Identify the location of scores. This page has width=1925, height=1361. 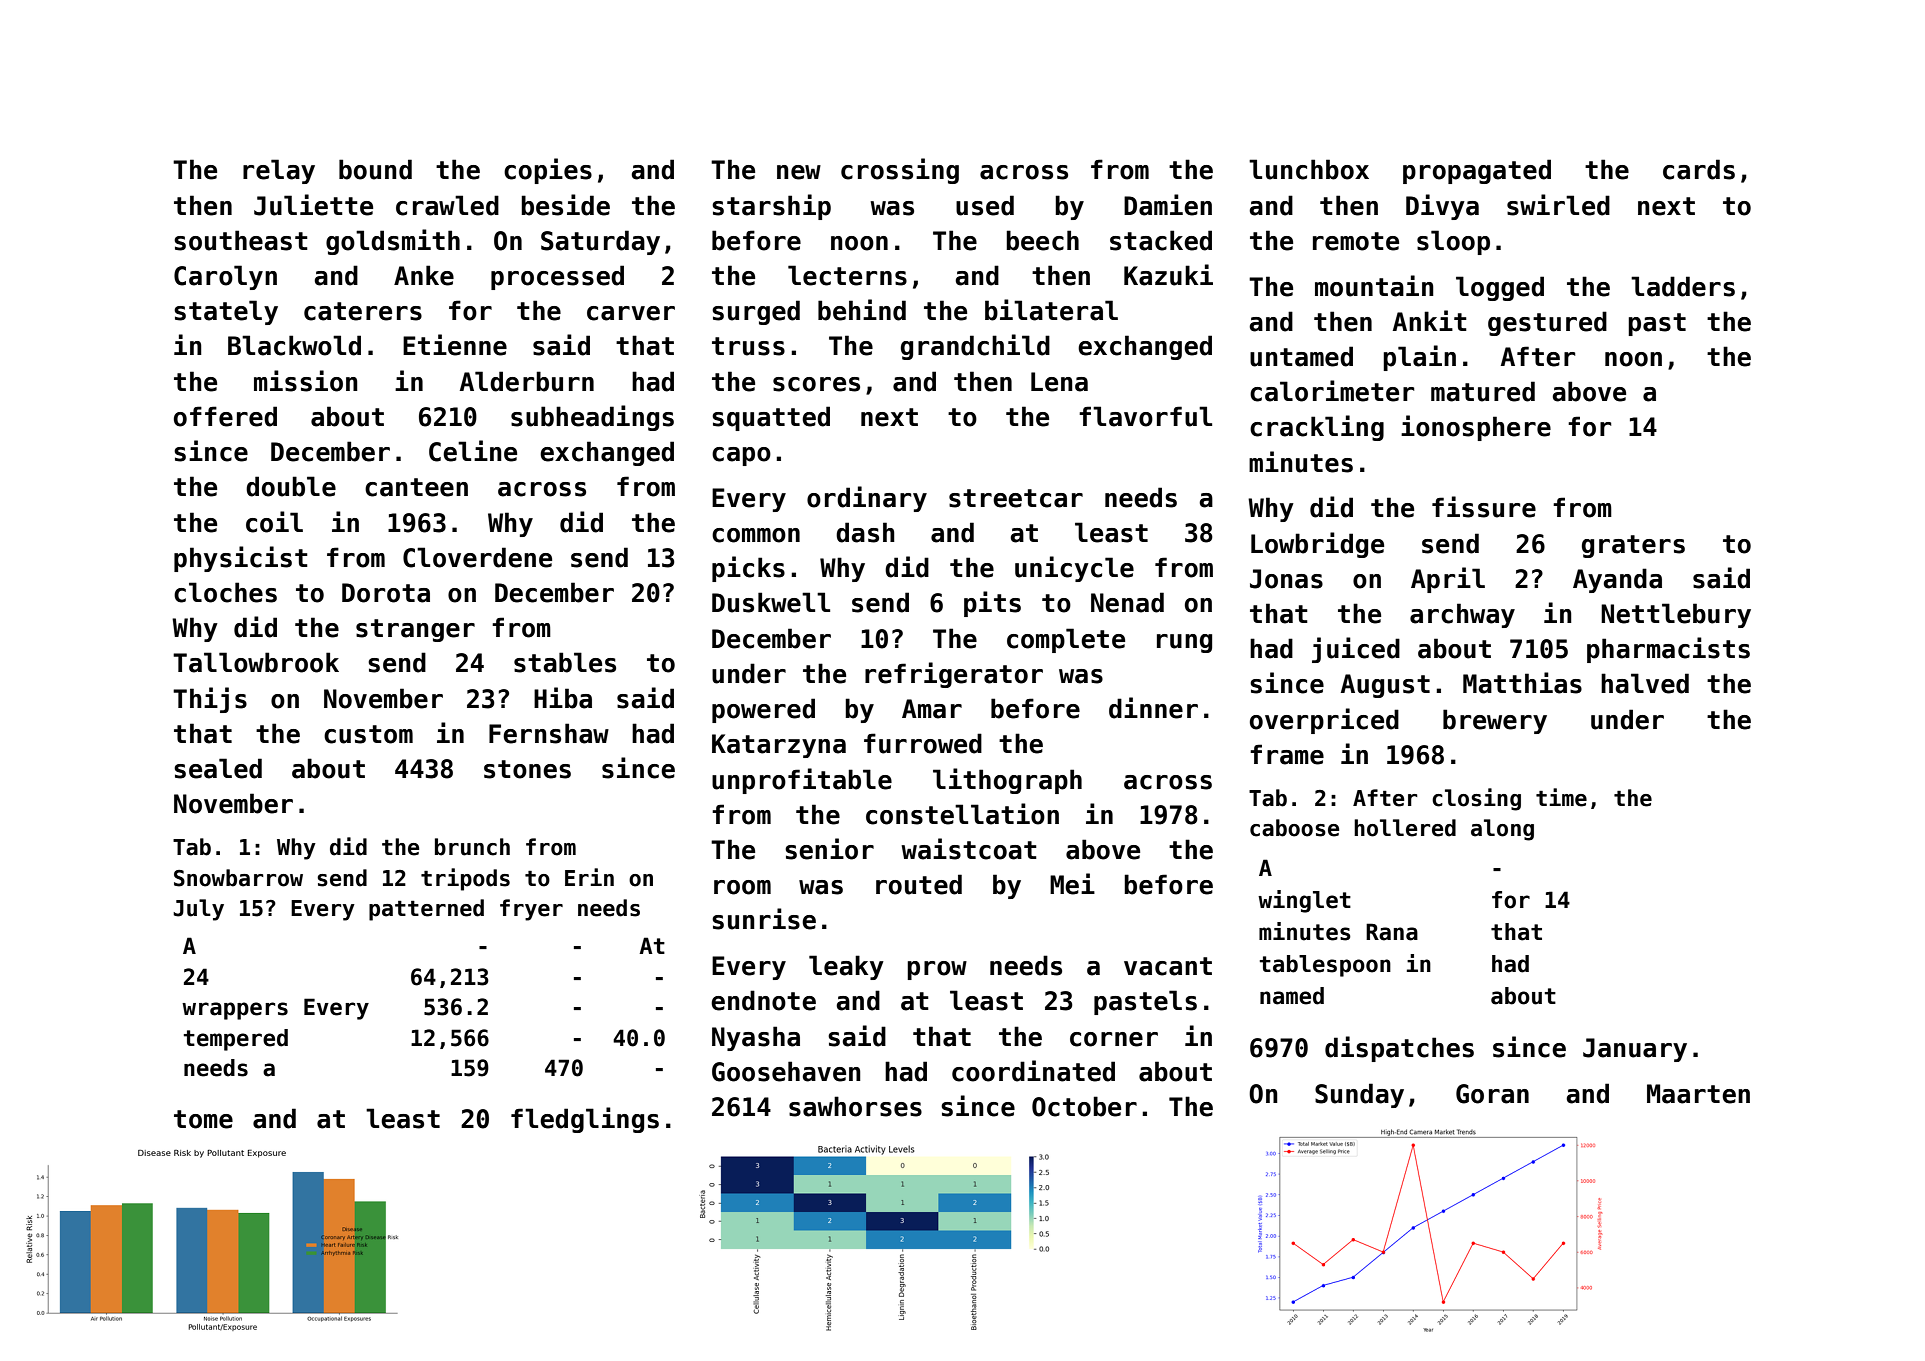
(816, 384).
